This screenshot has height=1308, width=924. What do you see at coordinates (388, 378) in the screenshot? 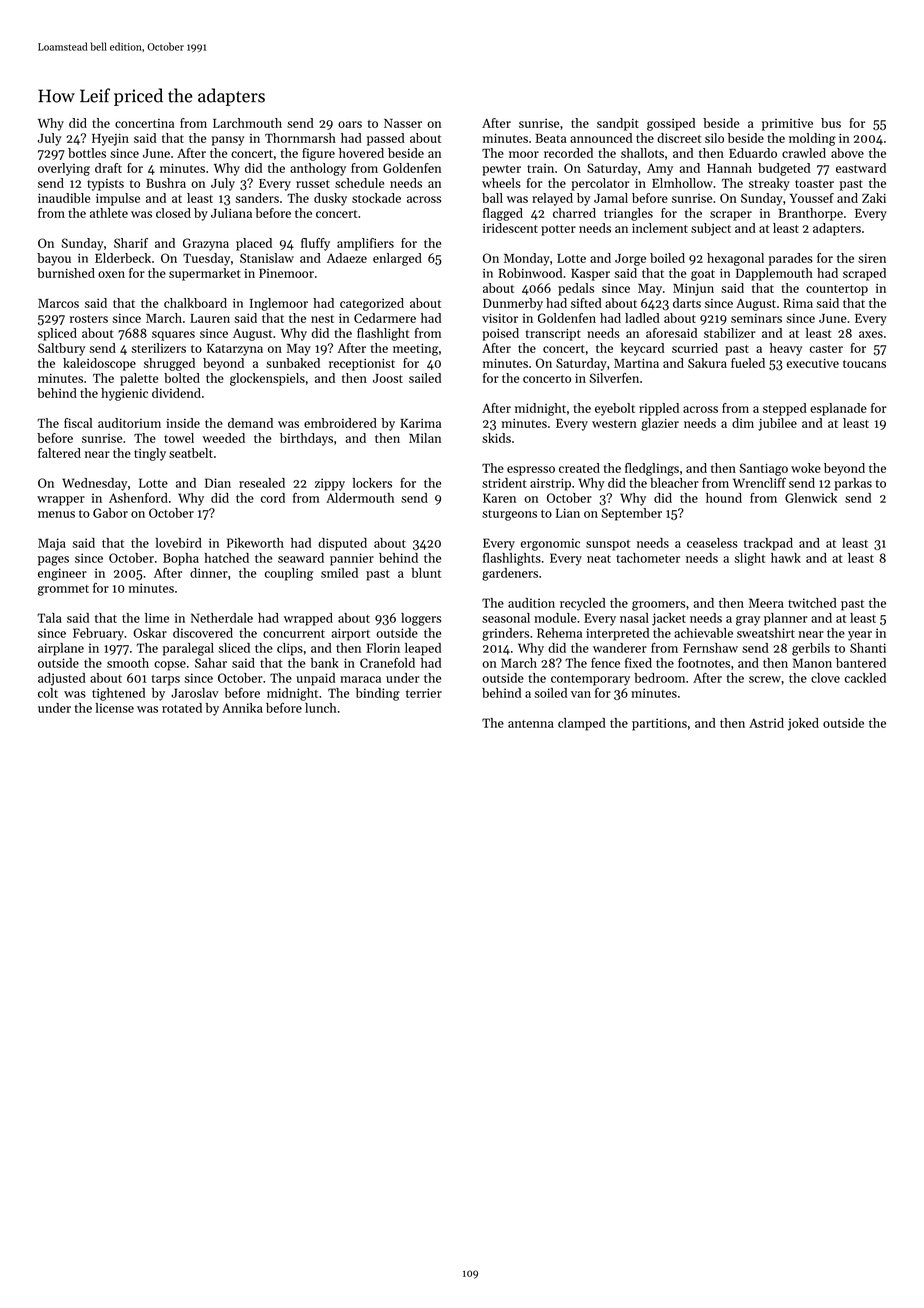
I see `Joost` at bounding box center [388, 378].
